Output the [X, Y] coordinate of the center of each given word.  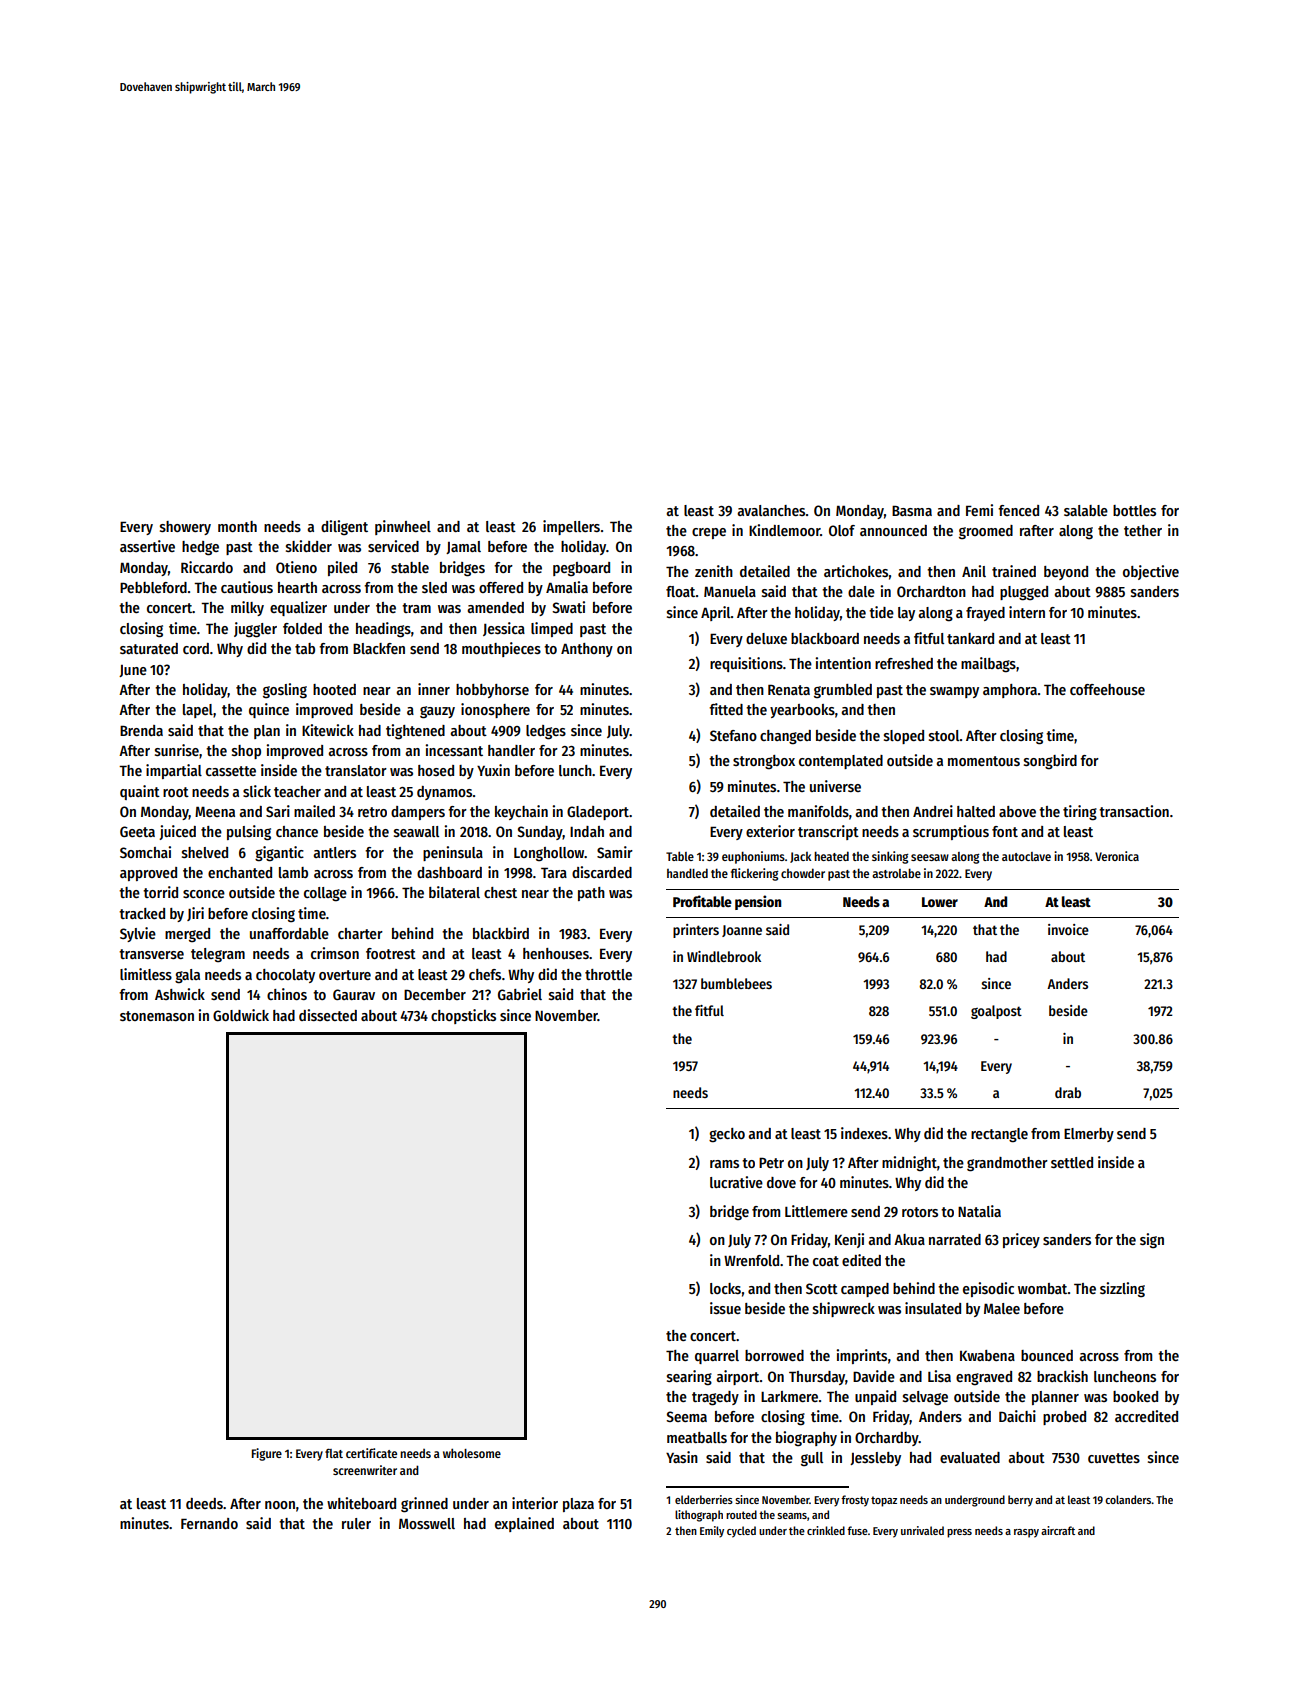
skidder [309, 546]
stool [944, 735]
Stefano [733, 735]
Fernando [209, 1523]
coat [826, 1261]
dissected [328, 1015]
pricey [1021, 1240]
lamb [293, 872]
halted [976, 811]
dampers [418, 813]
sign [1152, 1241]
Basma [912, 511]
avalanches [771, 510]
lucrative [736, 1182]
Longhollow [549, 854]
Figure [267, 1454]
